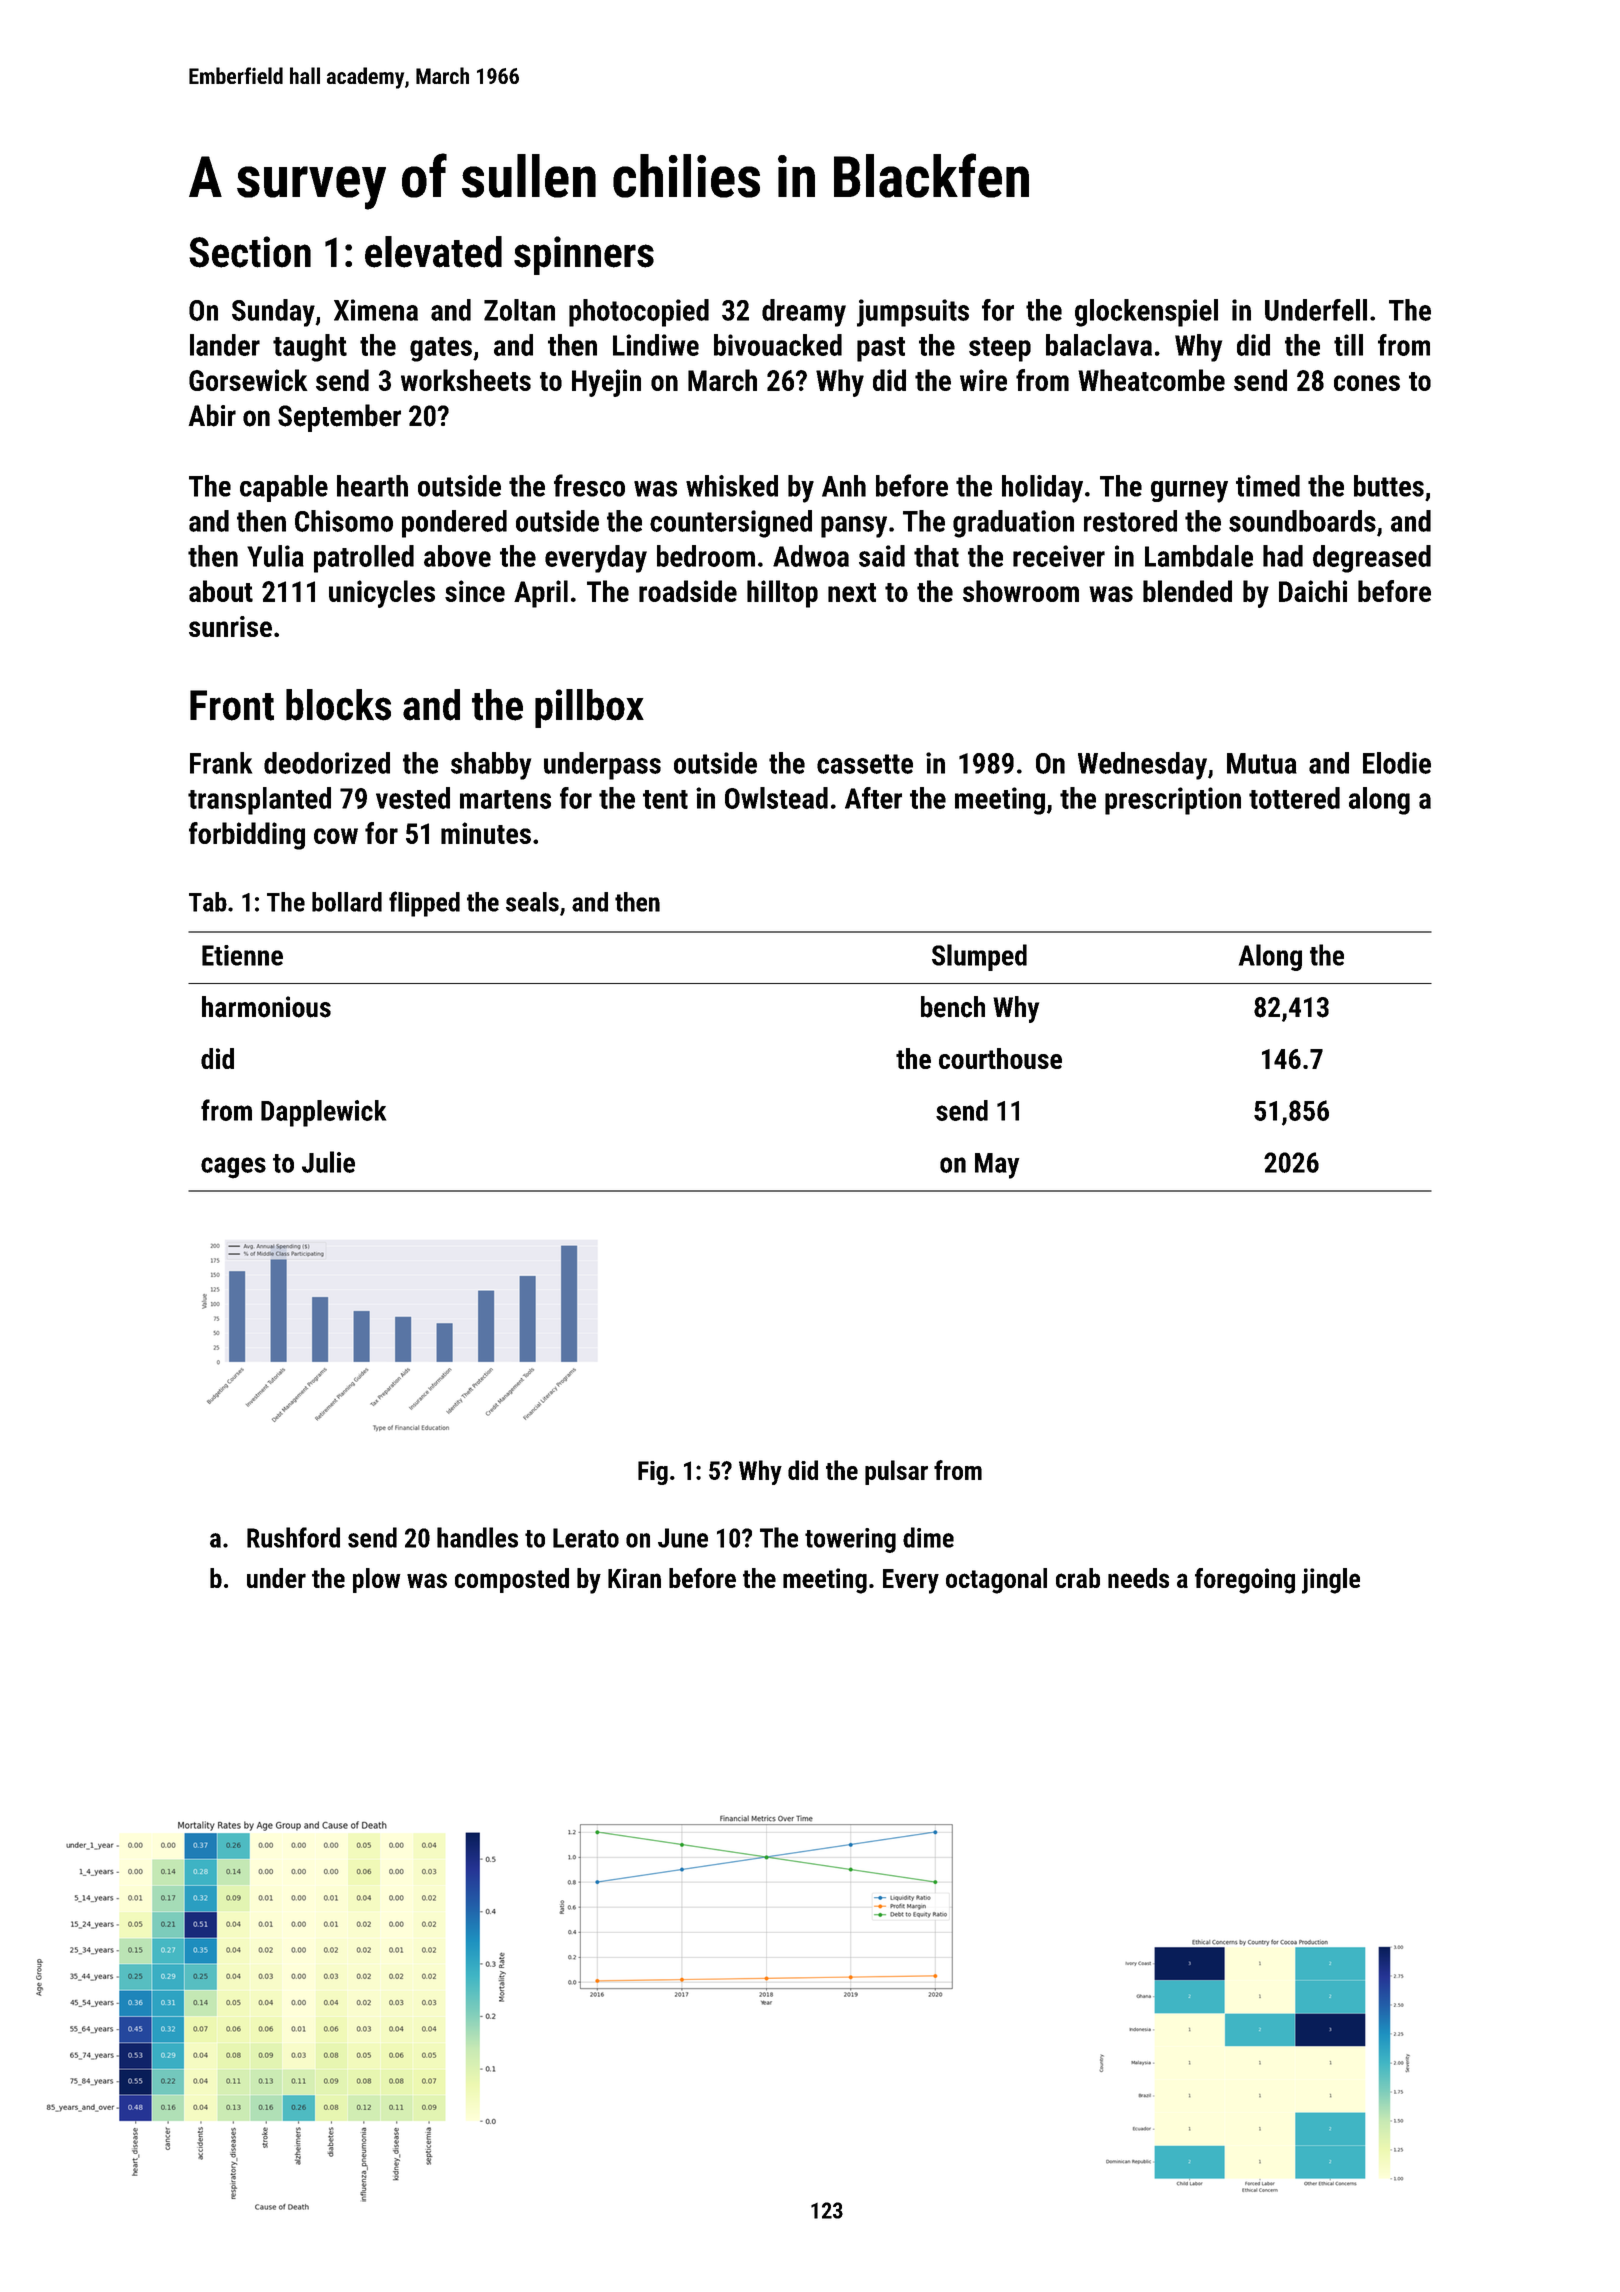 Image resolution: width=1620 pixels, height=2292 pixels. I want to click on Dapplewick, so click(323, 1113).
